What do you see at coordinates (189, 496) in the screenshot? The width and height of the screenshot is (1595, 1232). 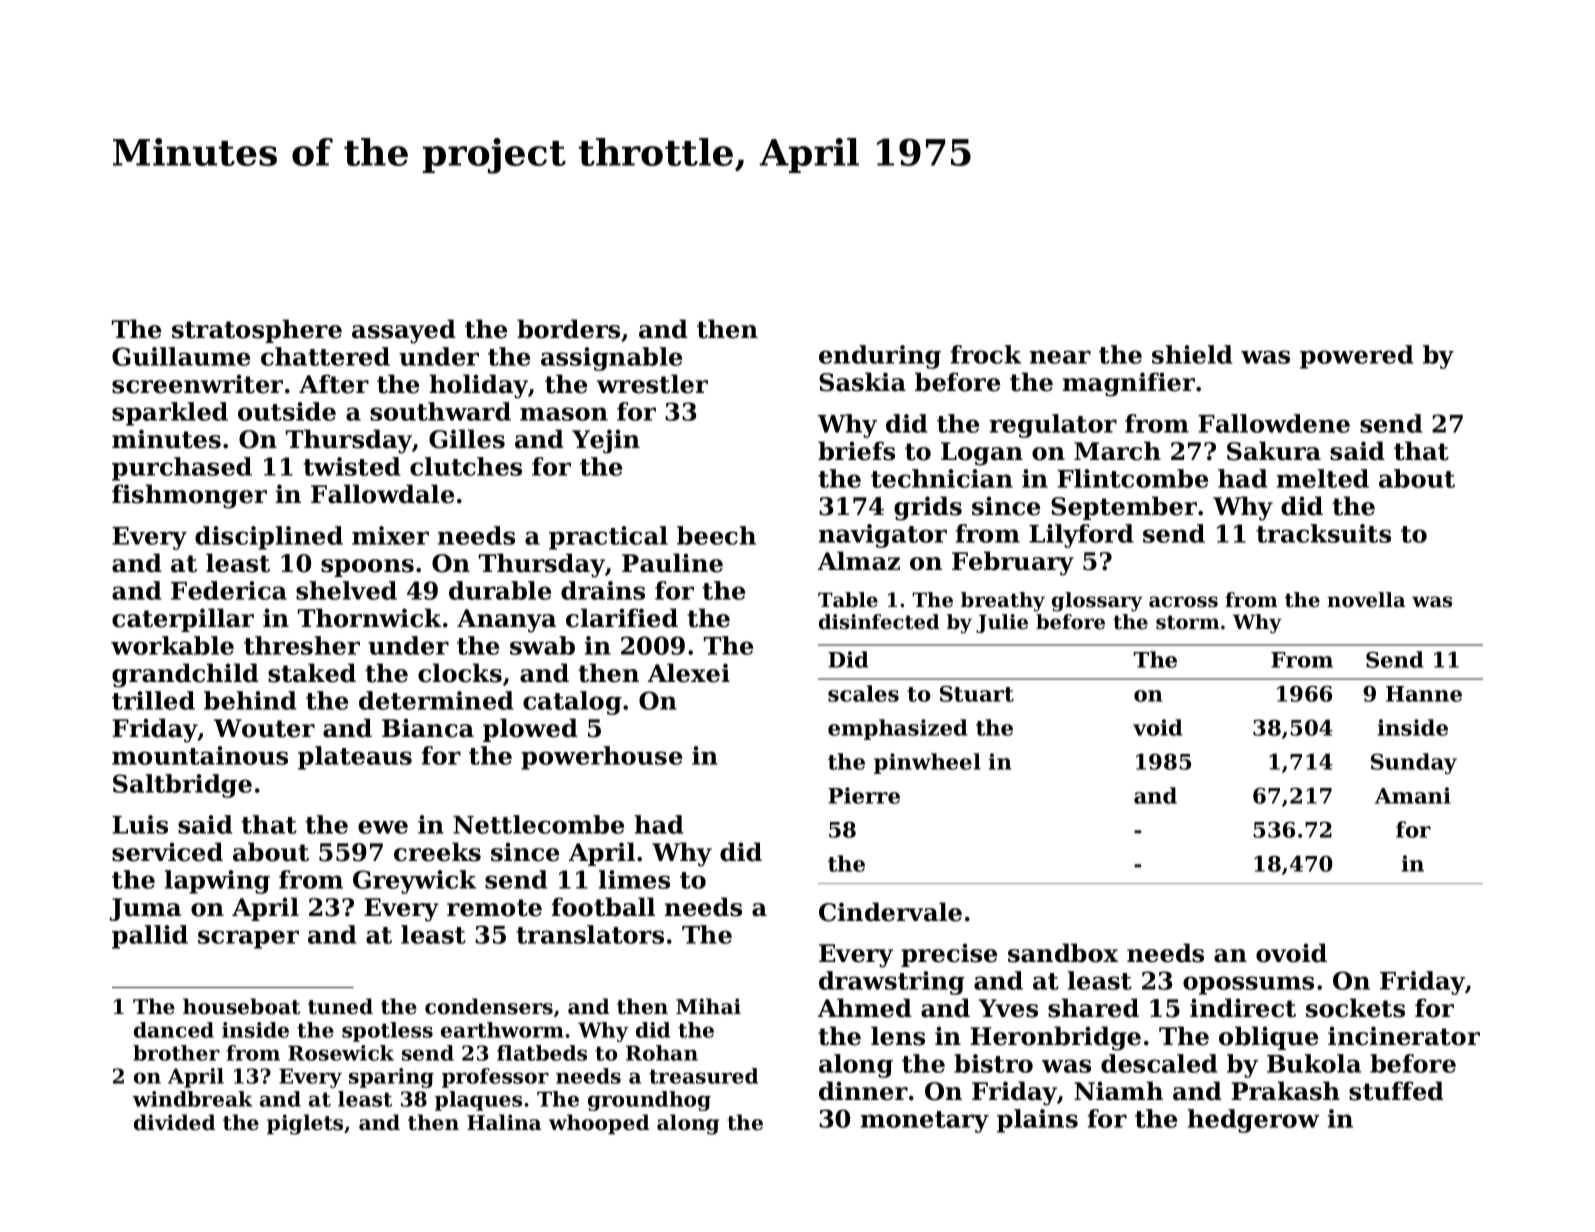 I see `fishmonger` at bounding box center [189, 496].
